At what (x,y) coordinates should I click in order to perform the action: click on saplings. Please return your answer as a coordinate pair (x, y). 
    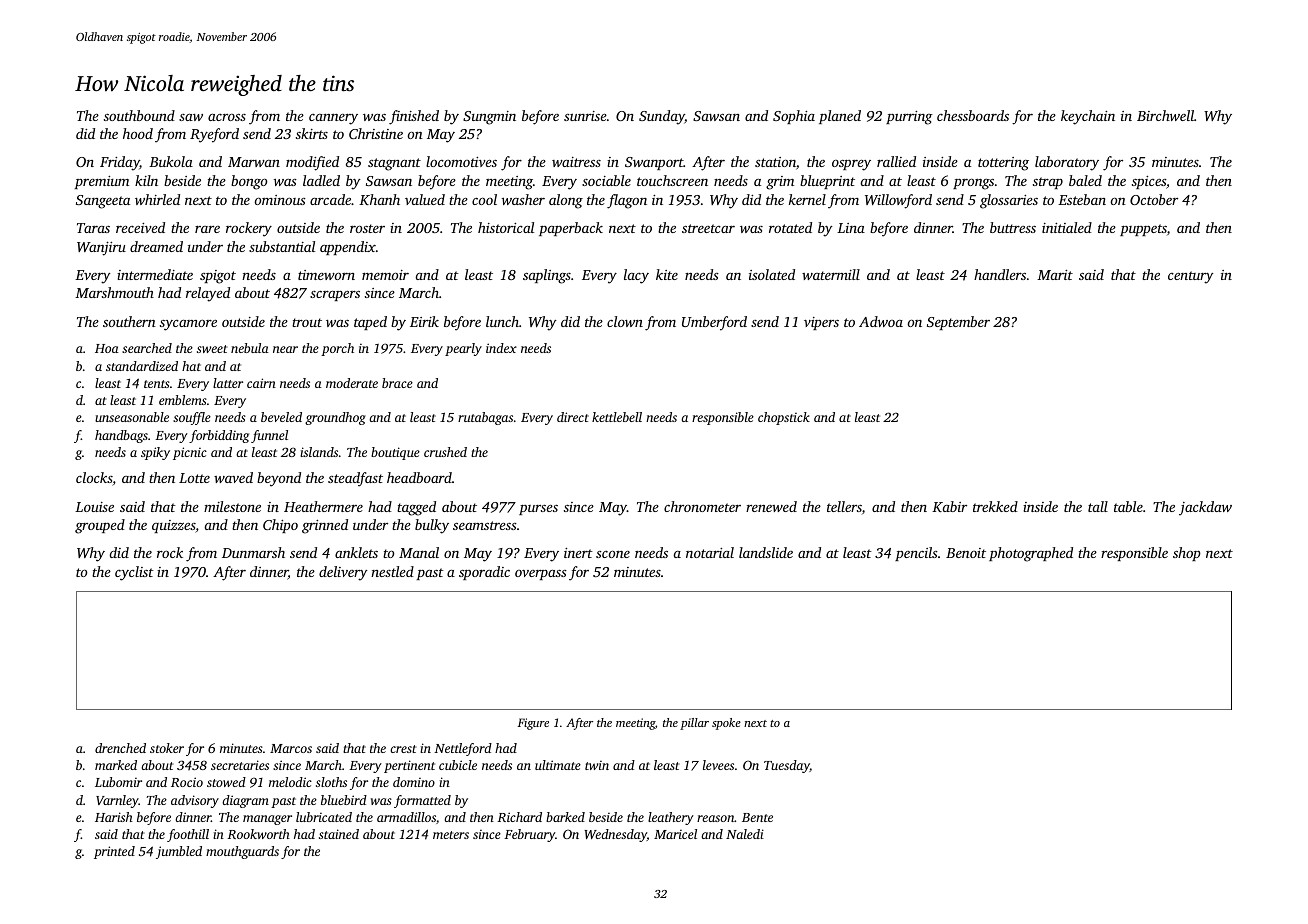
    Looking at the image, I should click on (547, 276).
